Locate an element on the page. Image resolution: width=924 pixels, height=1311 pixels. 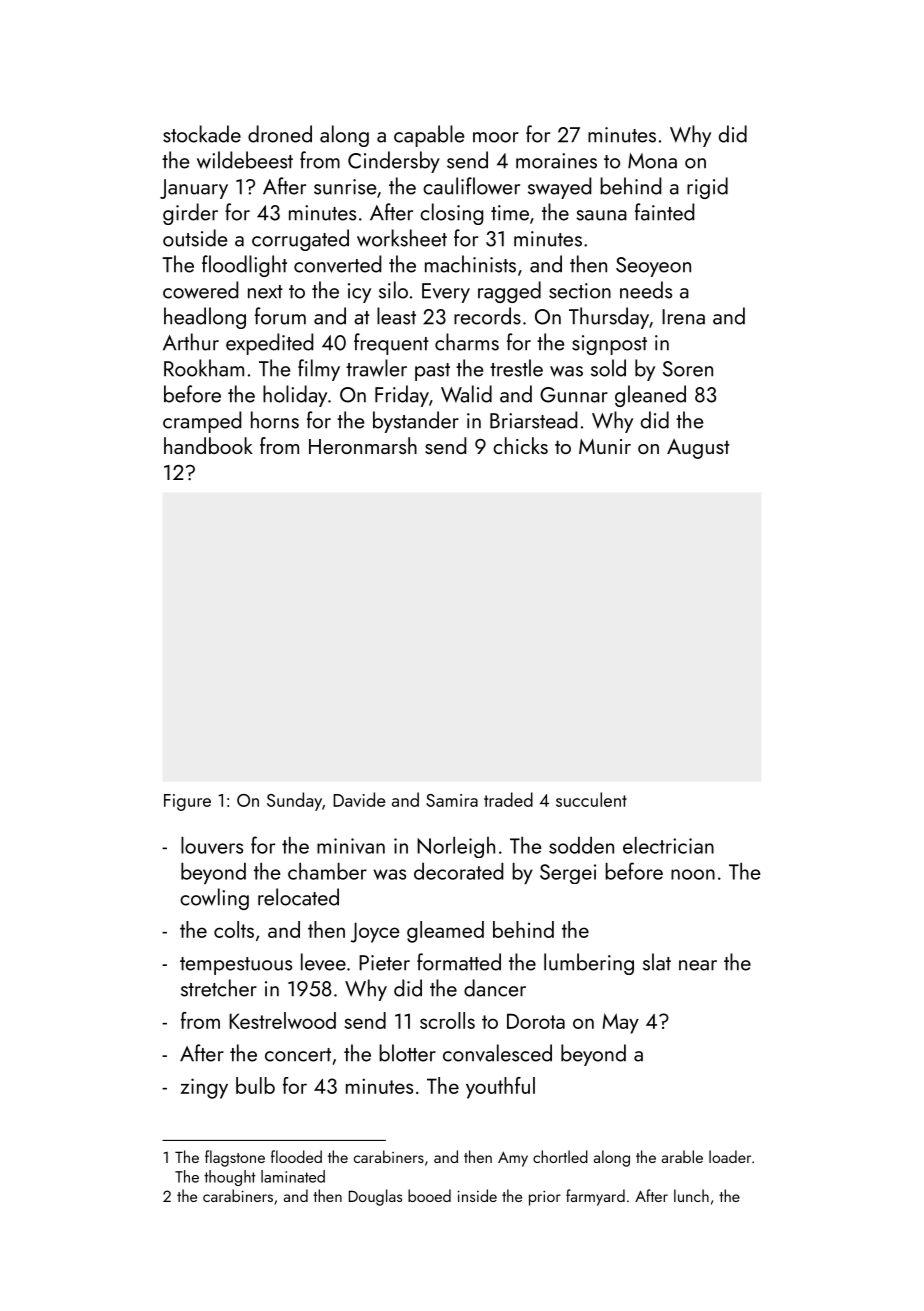
chicks is located at coordinates (520, 445).
